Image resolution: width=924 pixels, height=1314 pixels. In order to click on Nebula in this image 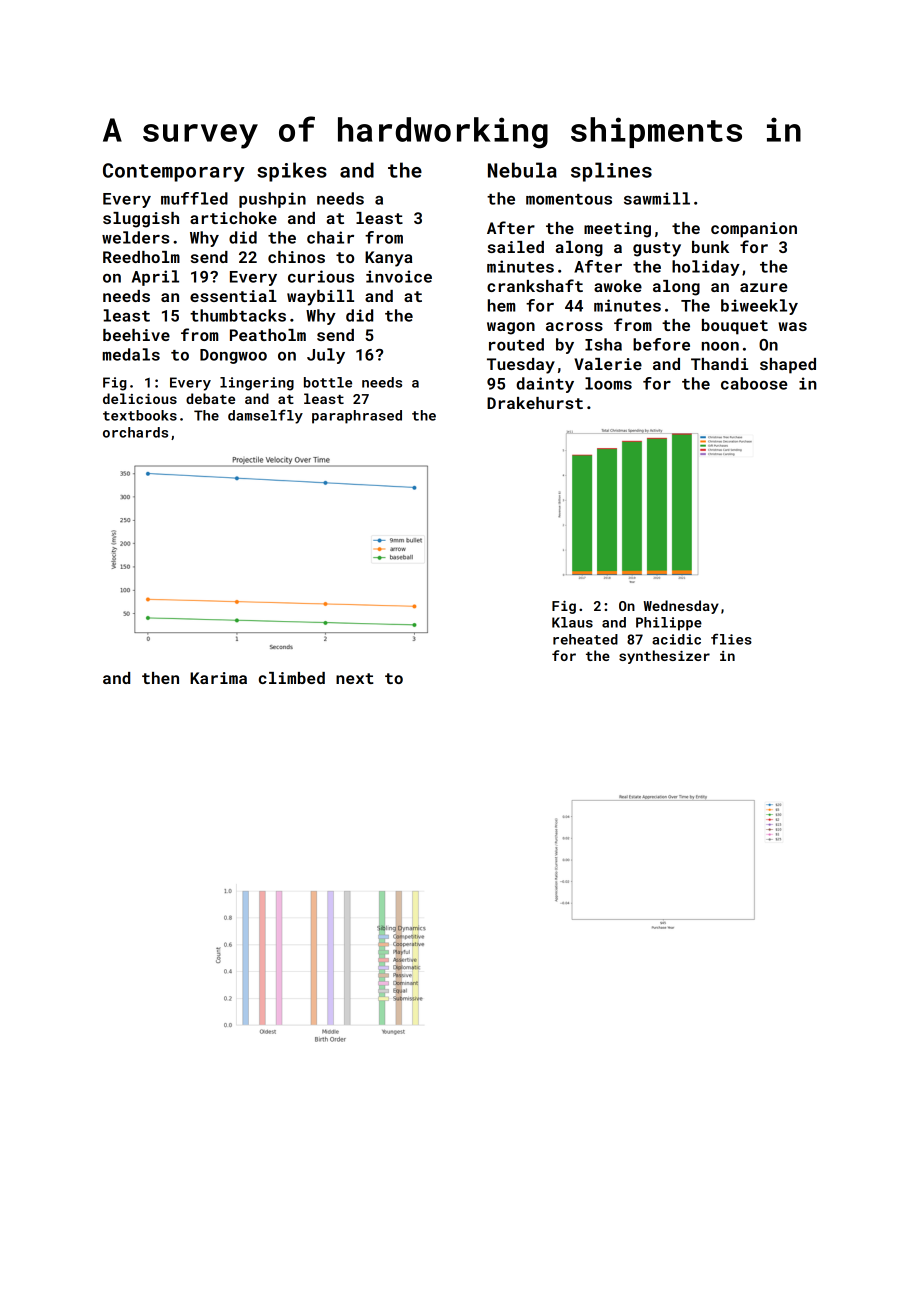, I will do `click(522, 170)`.
